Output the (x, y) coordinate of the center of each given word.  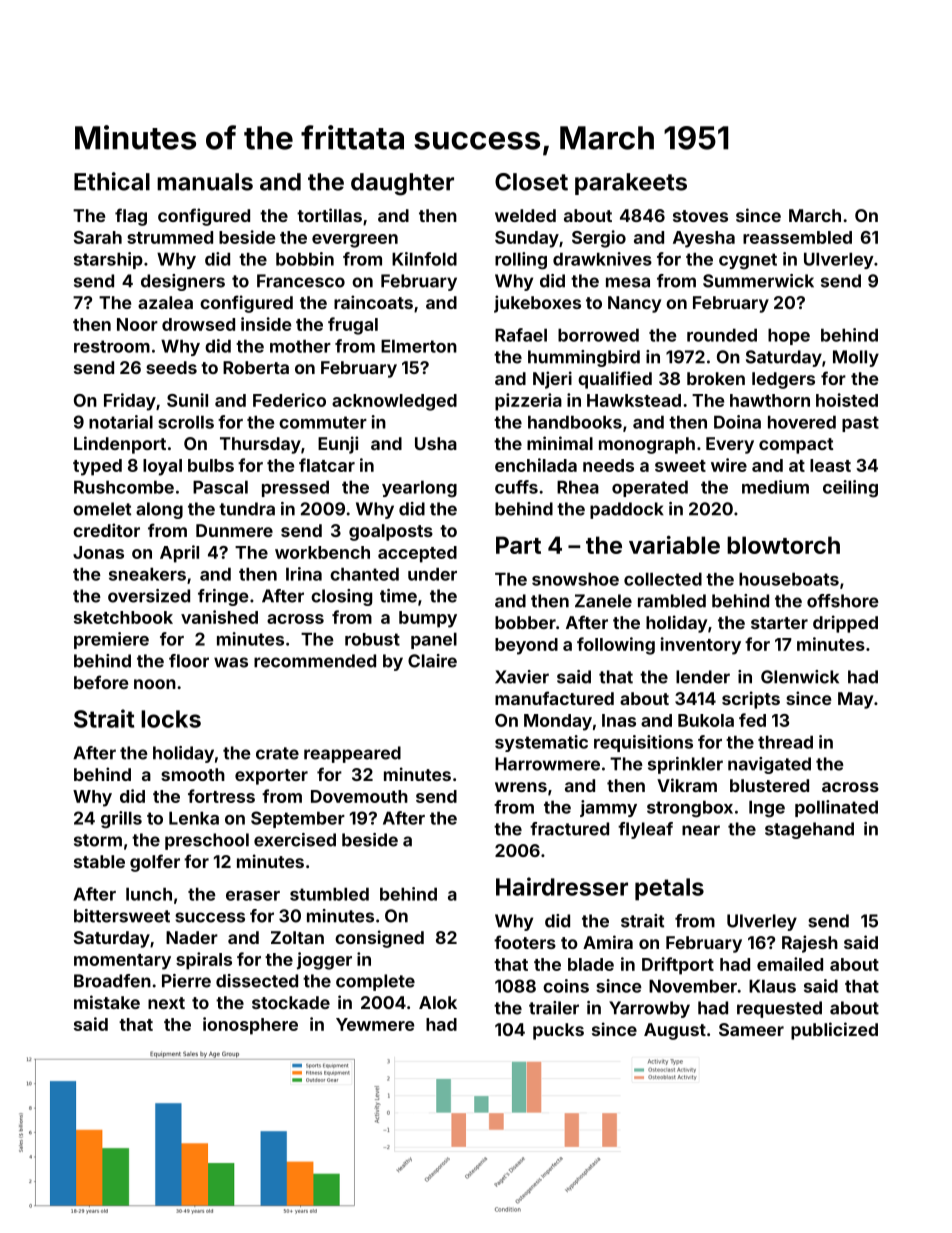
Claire (432, 661)
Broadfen (112, 981)
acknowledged (394, 402)
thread (785, 742)
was (231, 662)
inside (266, 324)
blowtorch (783, 545)
